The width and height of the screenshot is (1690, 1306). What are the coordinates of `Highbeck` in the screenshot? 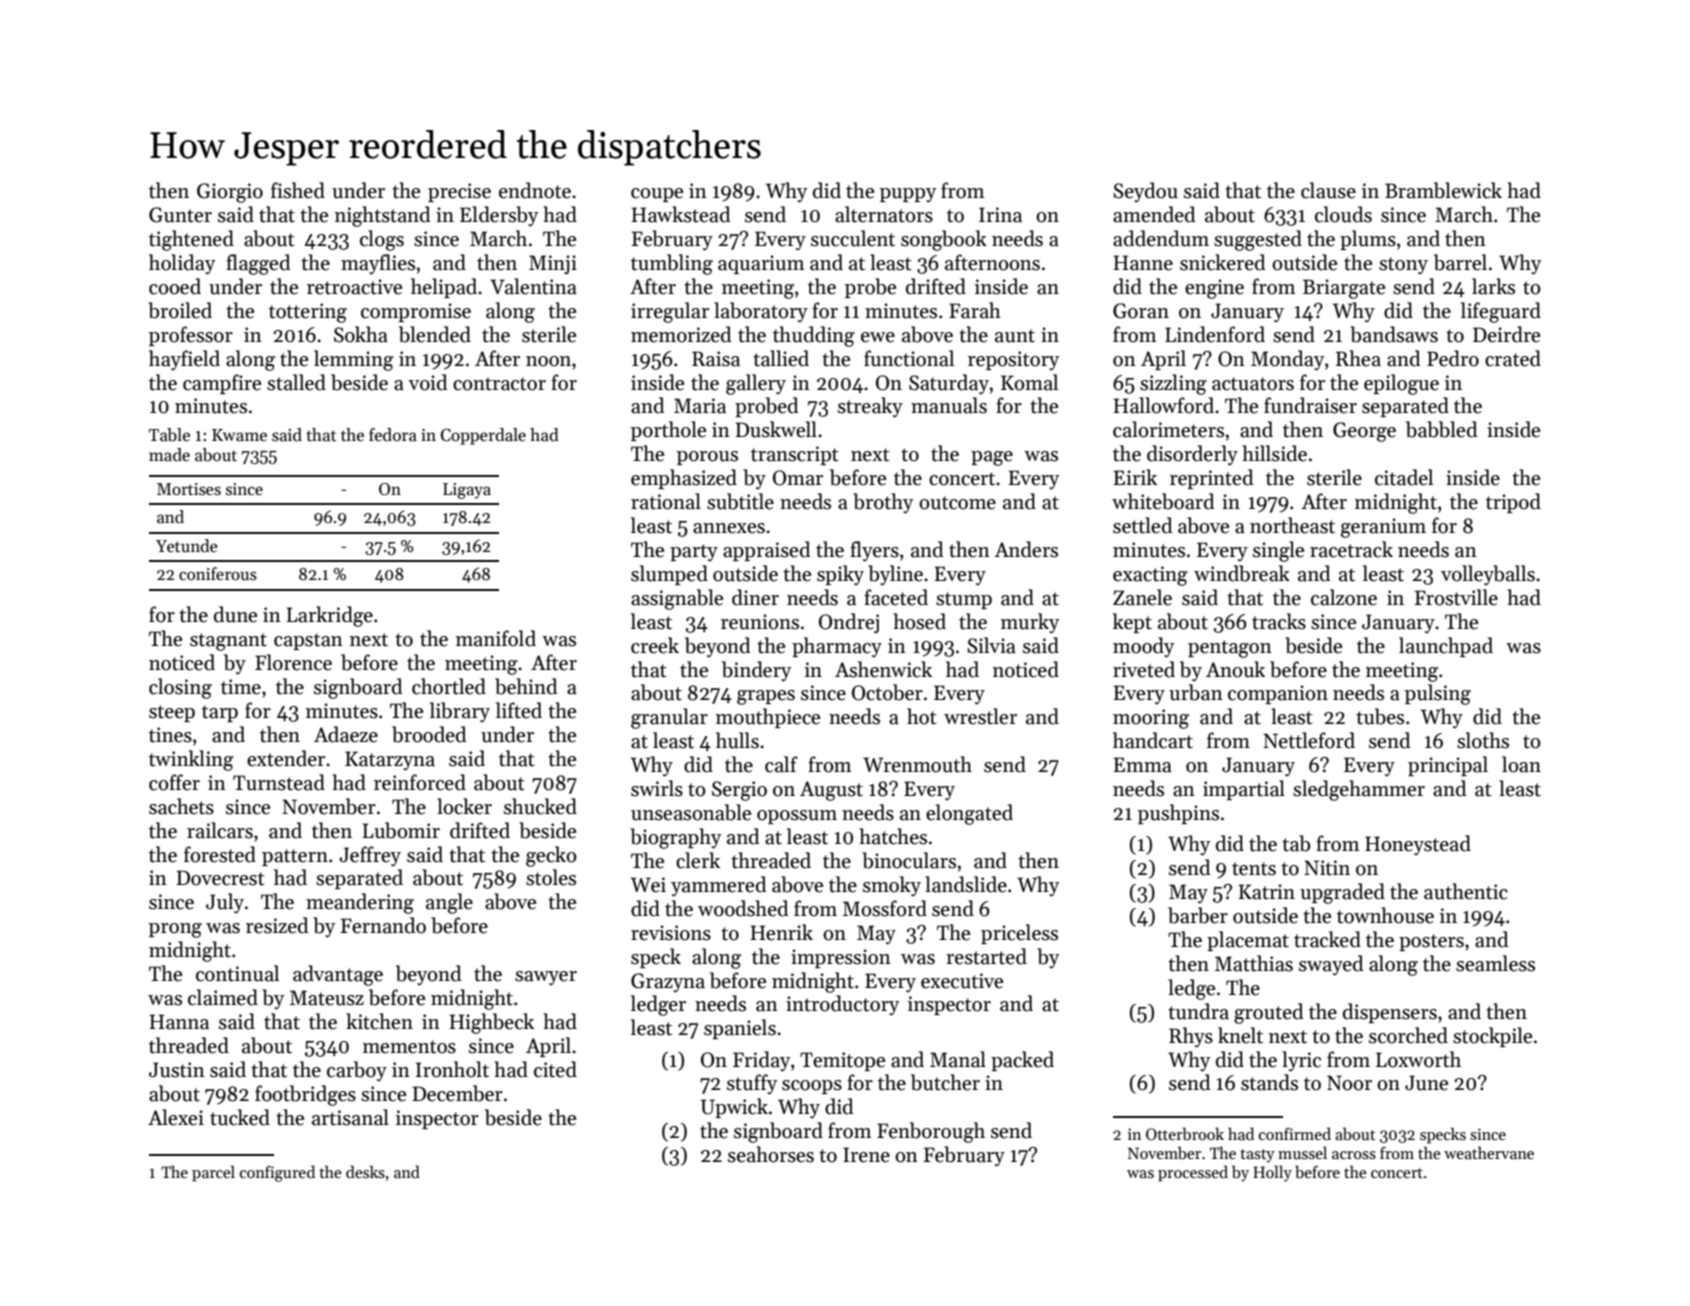 It's located at (491, 1023).
